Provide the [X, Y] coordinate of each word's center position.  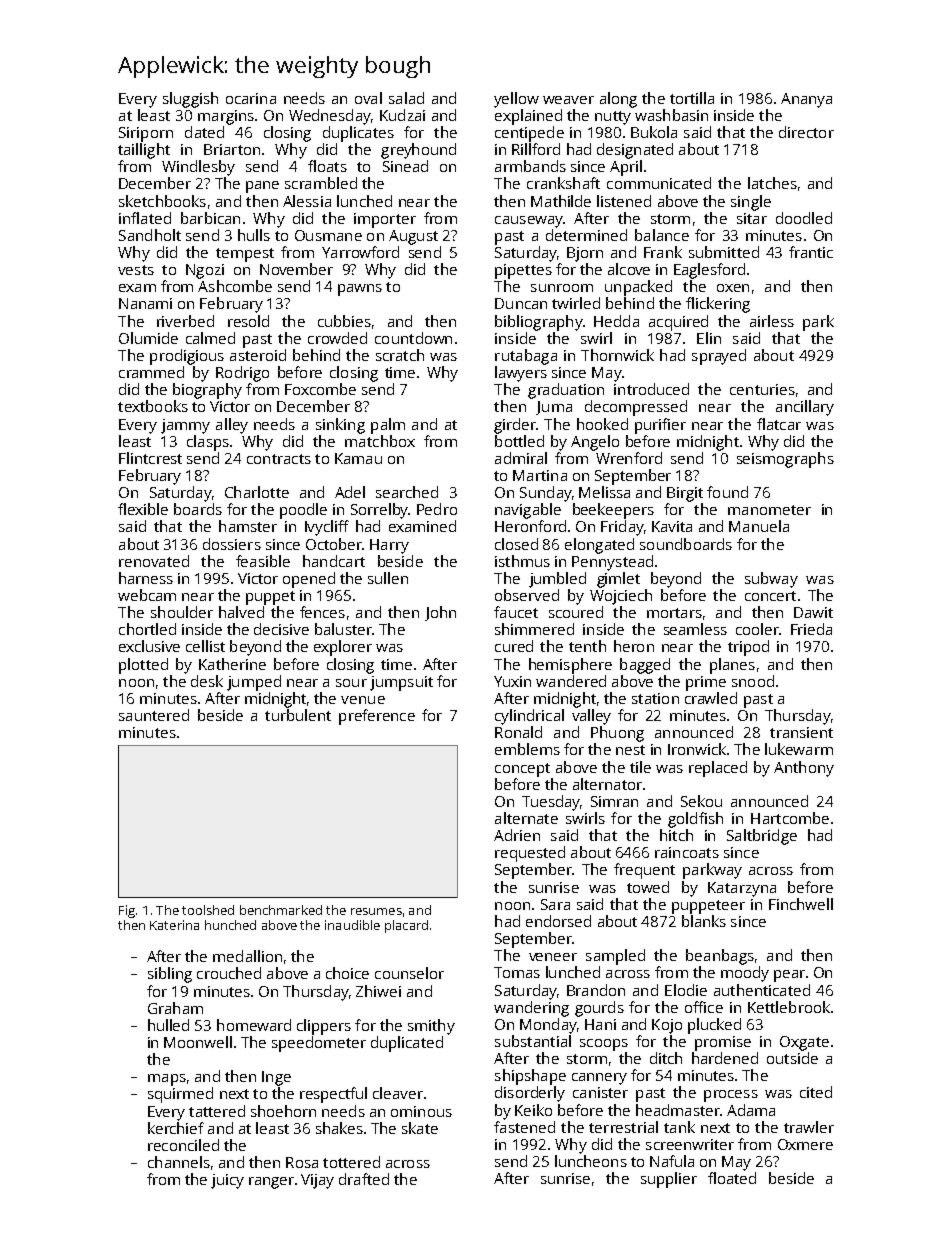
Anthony [804, 769]
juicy [227, 1181]
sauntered [154, 715]
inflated [145, 218]
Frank [663, 252]
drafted [364, 1179]
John [440, 613]
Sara [555, 904]
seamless [695, 629]
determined [586, 235]
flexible [143, 509]
